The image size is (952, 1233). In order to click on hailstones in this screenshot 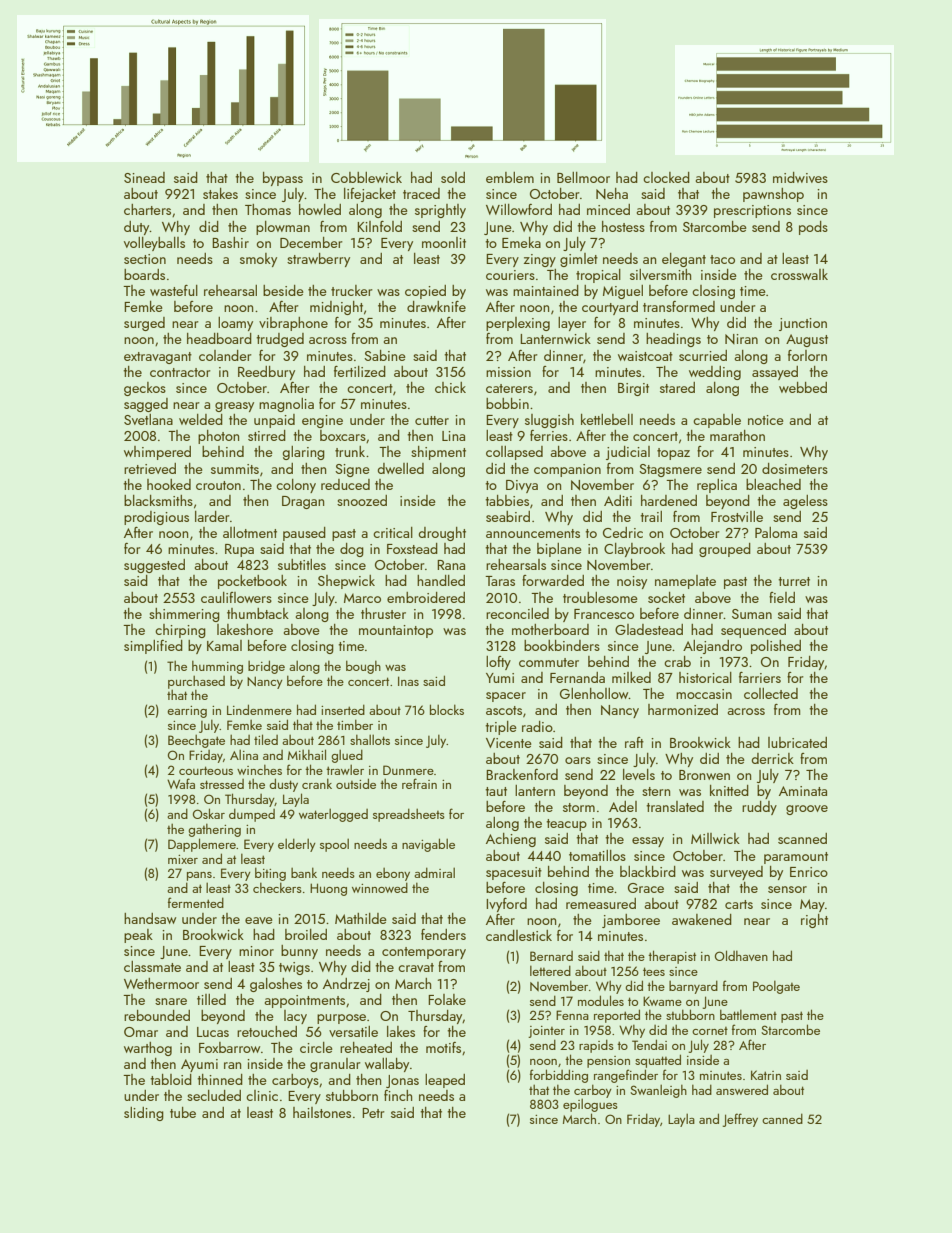, I will do `click(322, 1112)`.
